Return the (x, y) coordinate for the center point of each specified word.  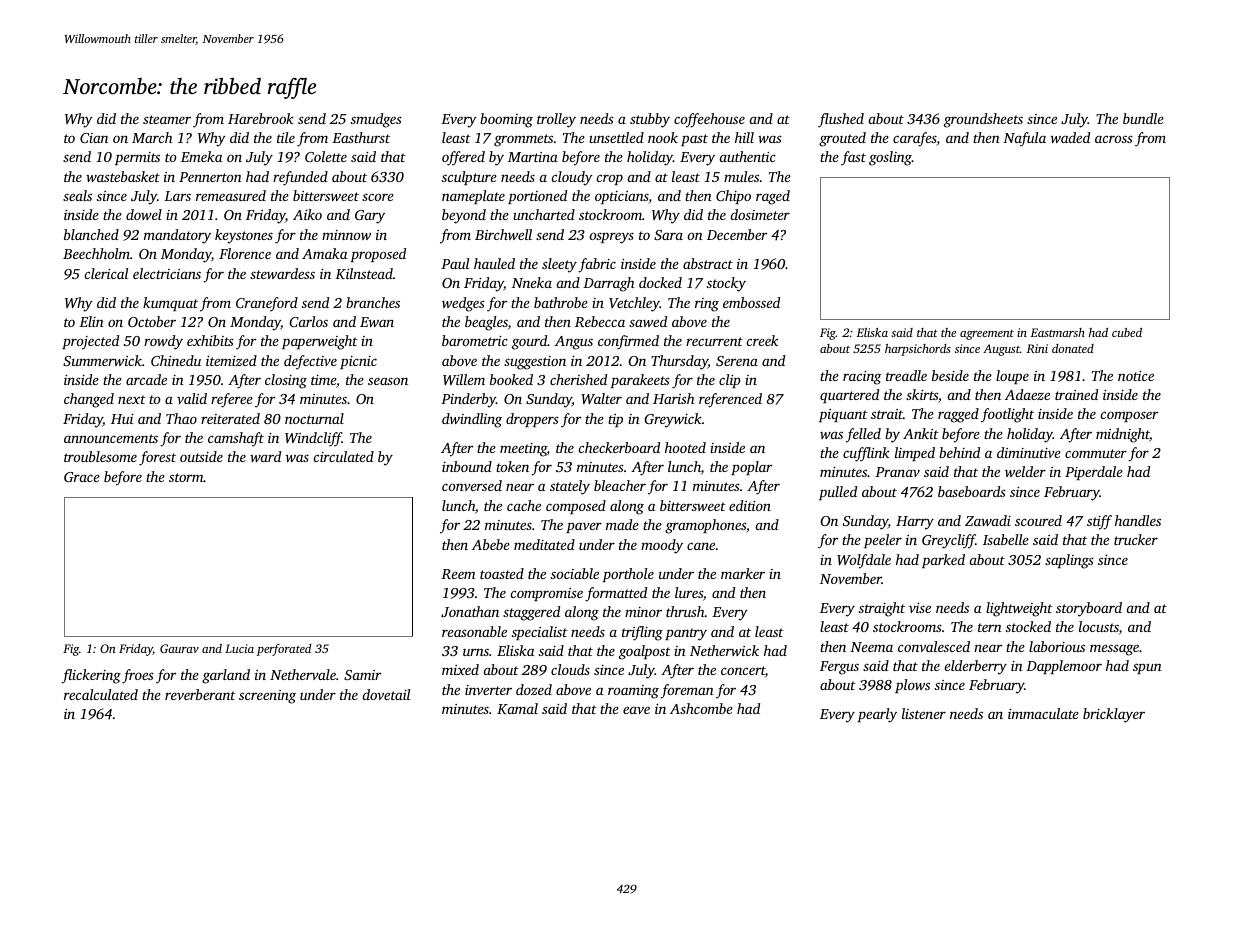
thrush (685, 611)
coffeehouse (709, 120)
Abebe (491, 544)
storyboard (1089, 609)
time (323, 380)
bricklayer (1114, 715)
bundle (1143, 118)
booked (511, 379)
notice (1136, 376)
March (152, 137)
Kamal (517, 708)
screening (267, 697)
